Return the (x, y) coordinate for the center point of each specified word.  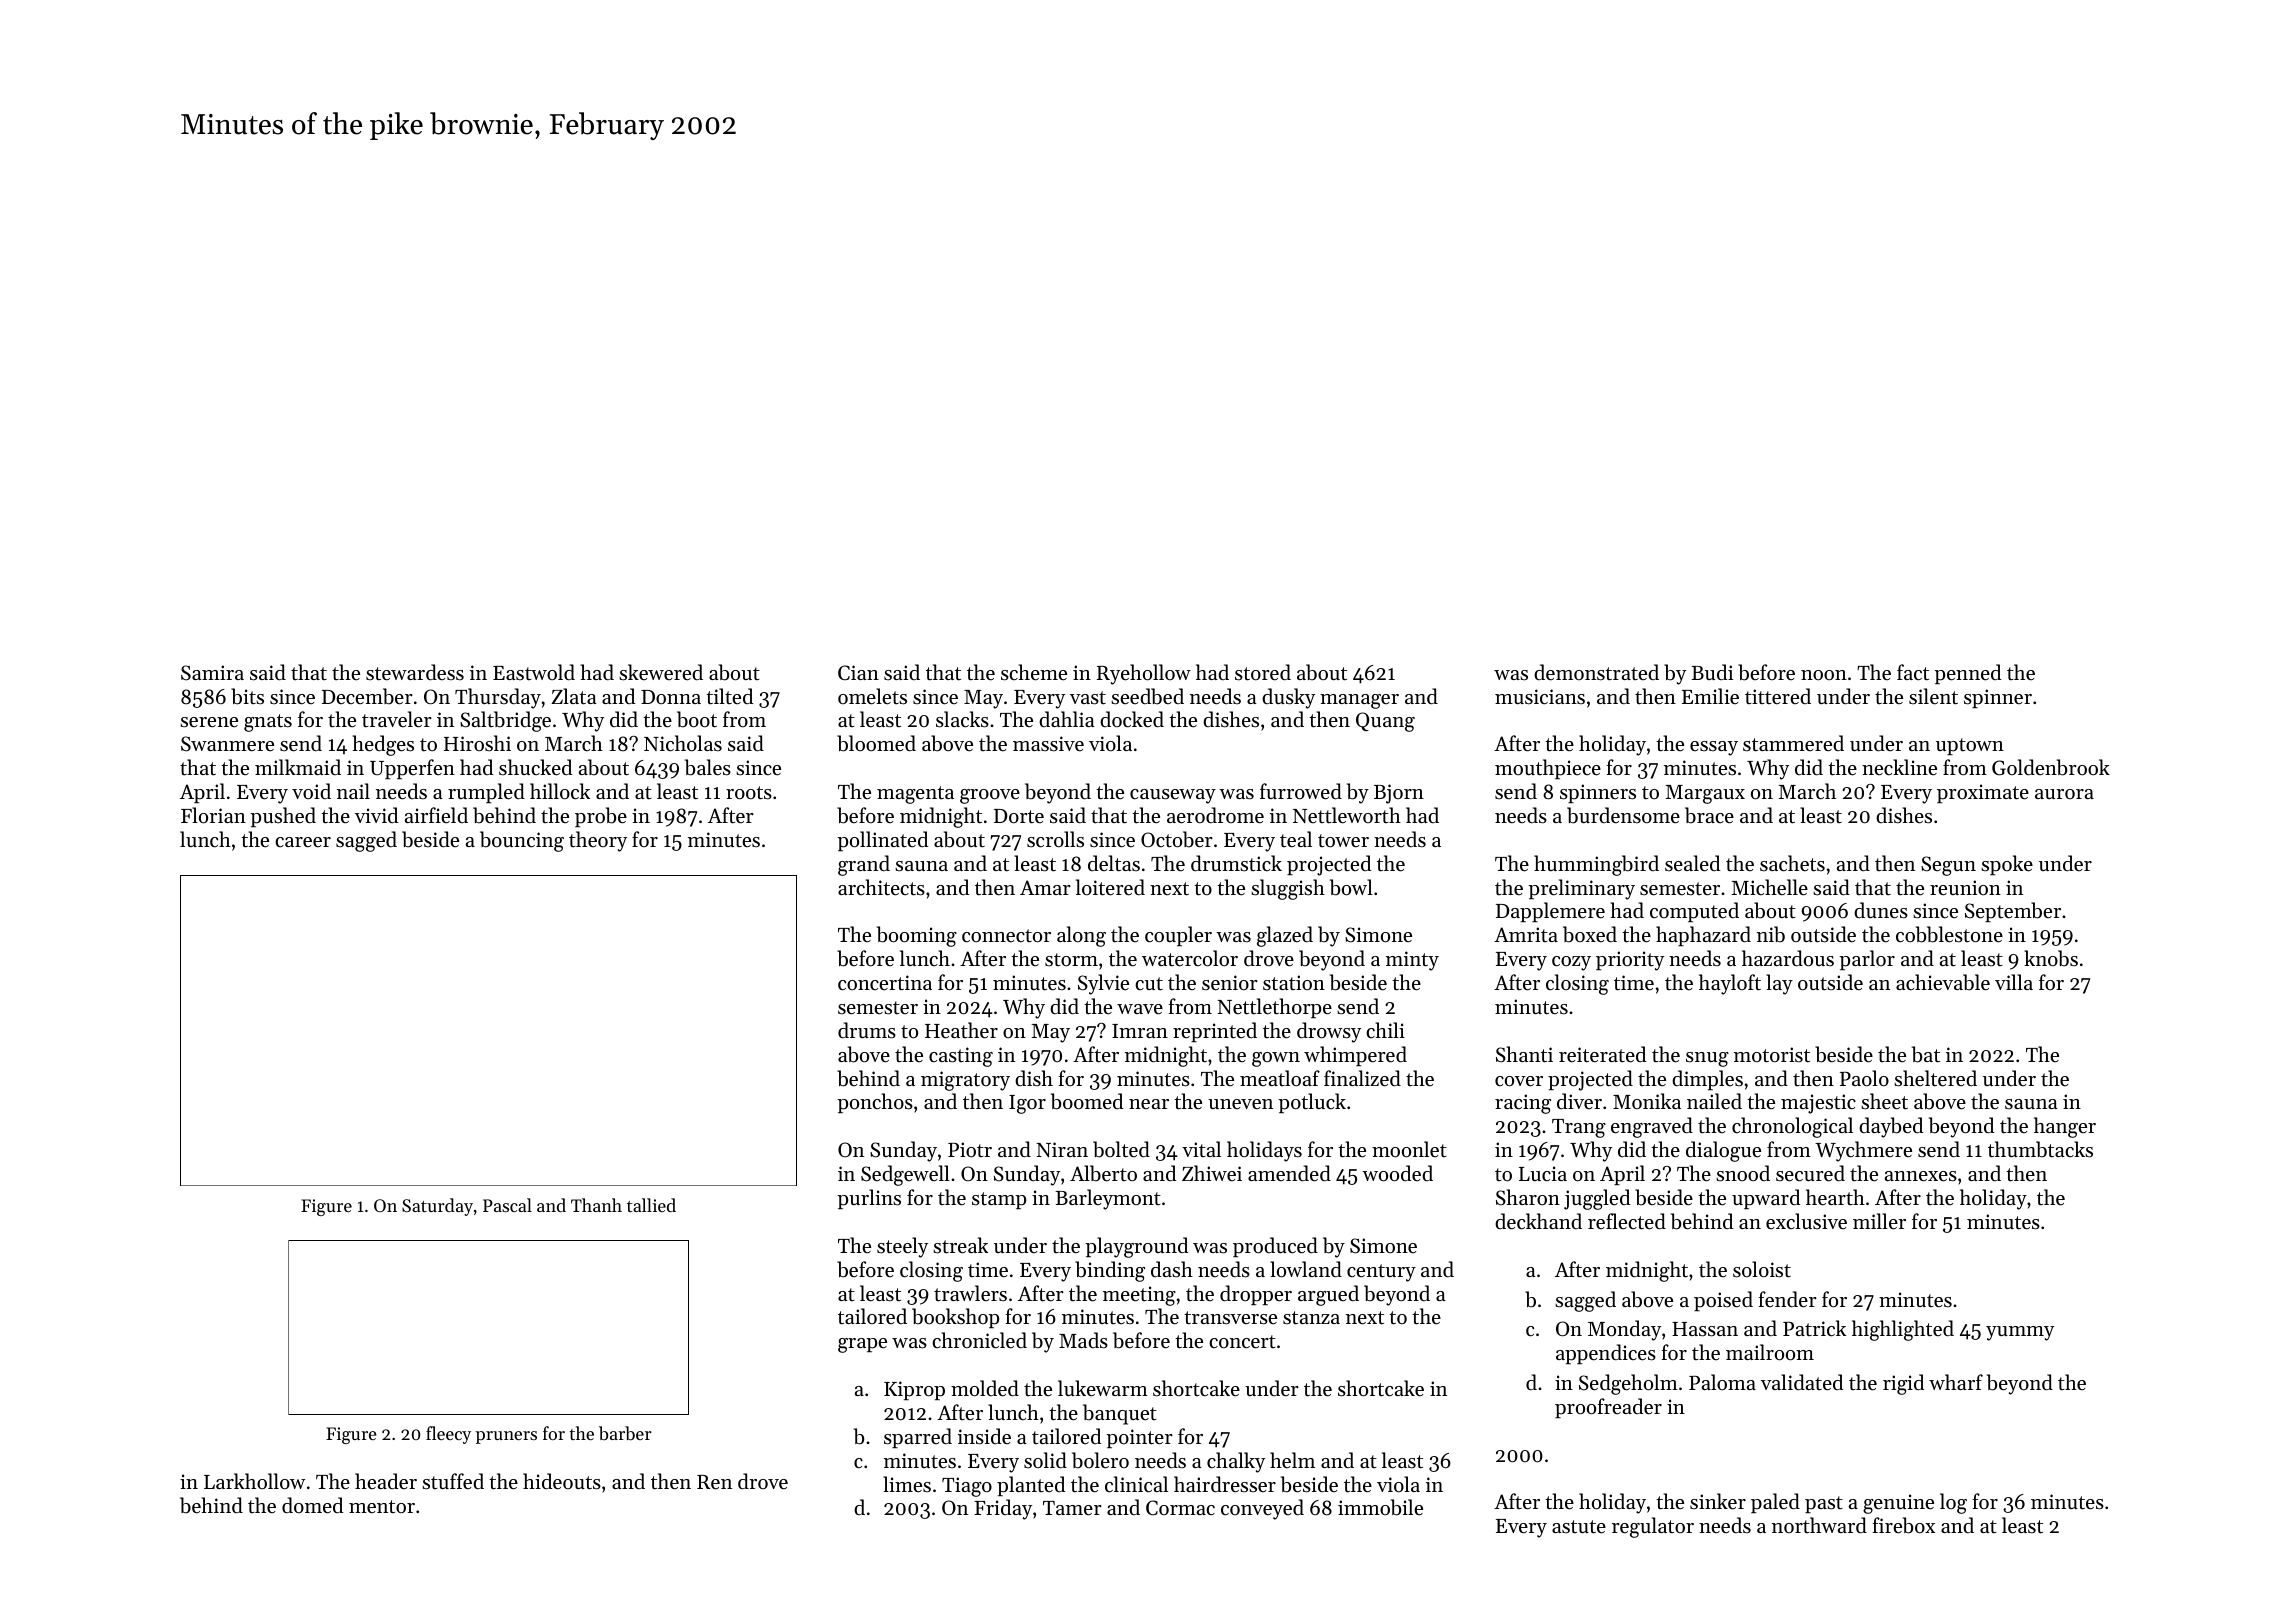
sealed (1692, 863)
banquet (1120, 1414)
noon (1824, 675)
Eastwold (534, 672)
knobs (2051, 958)
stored (1263, 672)
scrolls (1055, 839)
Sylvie (1103, 984)
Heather (961, 1030)
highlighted (1903, 1330)
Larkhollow (254, 1481)
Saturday (437, 1207)
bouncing (522, 841)
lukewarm (1103, 1388)
